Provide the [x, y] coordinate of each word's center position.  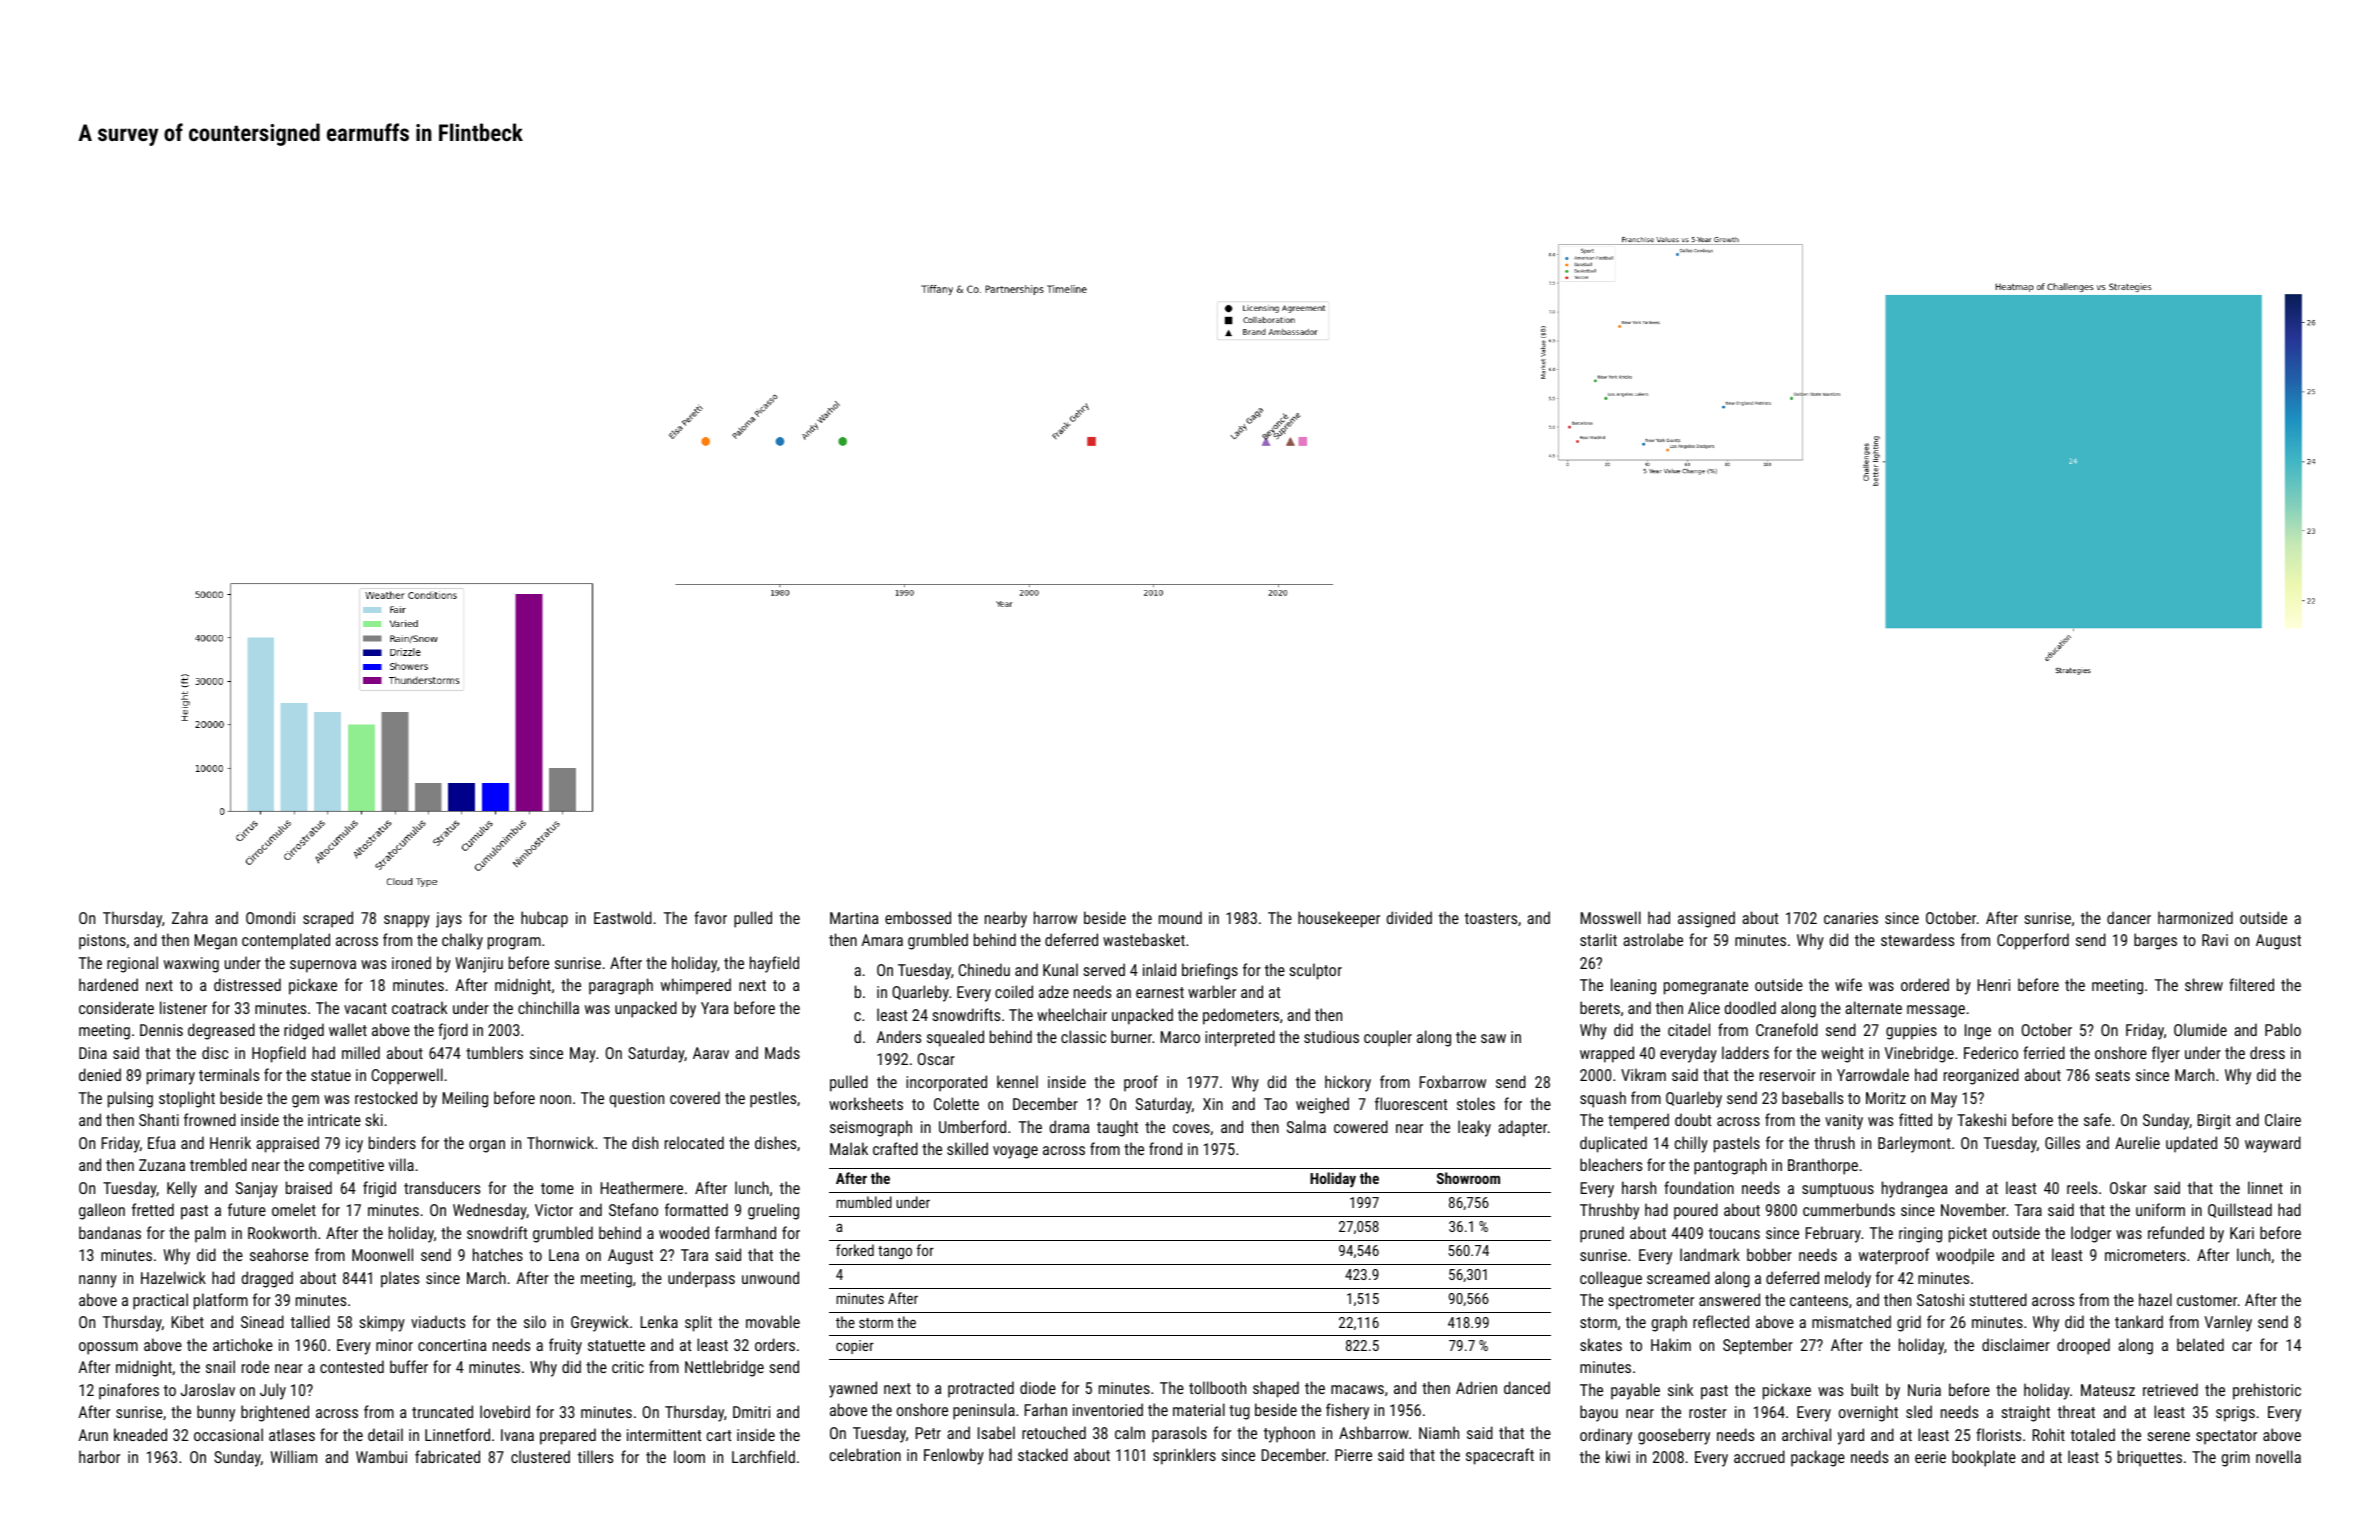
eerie [1930, 1457]
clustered [540, 1456]
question [637, 1100]
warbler [1212, 991]
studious [1331, 1036]
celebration [865, 1454]
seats [2112, 1075]
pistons [102, 942]
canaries [1851, 918]
